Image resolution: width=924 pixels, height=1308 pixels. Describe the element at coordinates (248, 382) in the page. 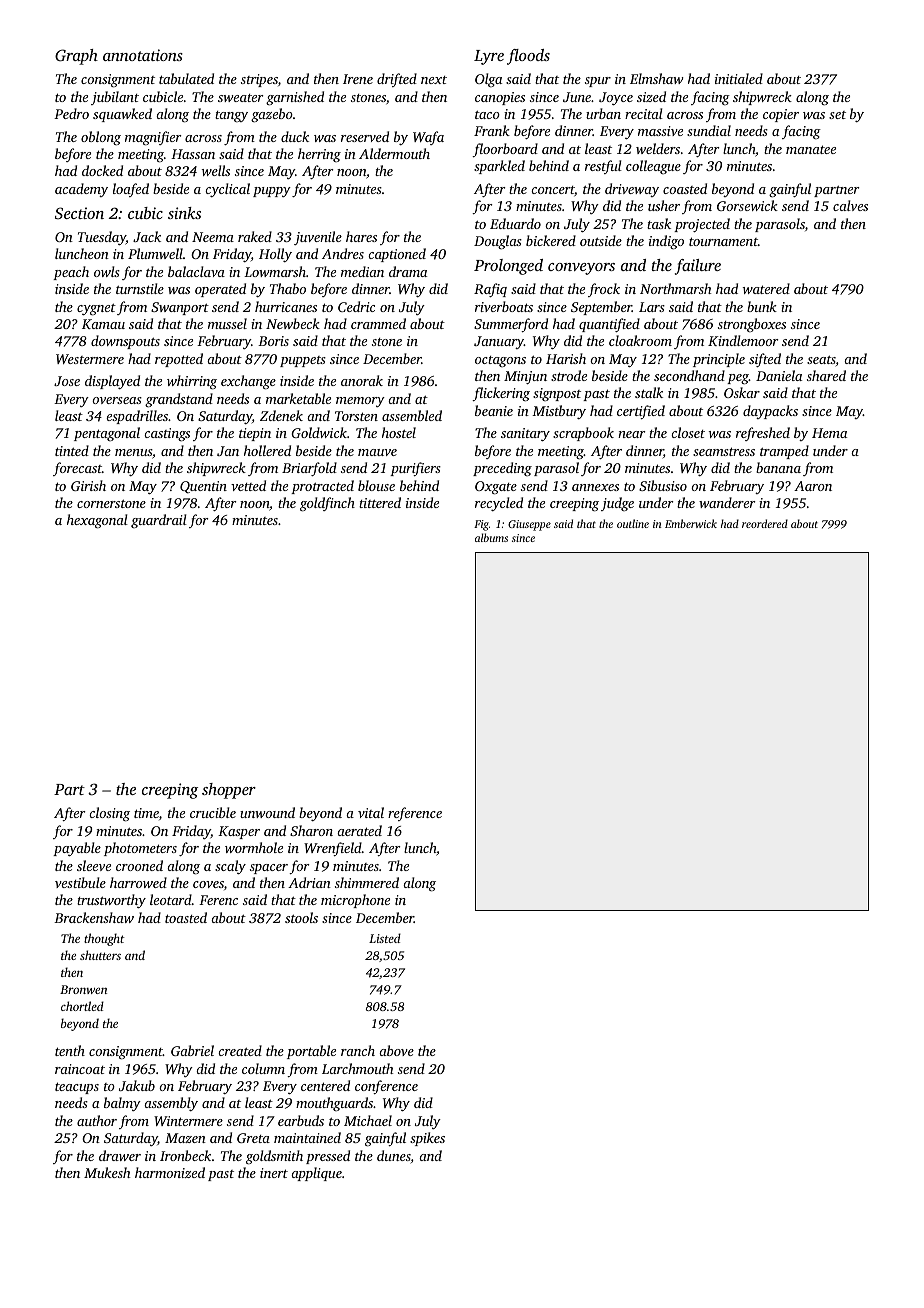

I see `exchange` at that location.
